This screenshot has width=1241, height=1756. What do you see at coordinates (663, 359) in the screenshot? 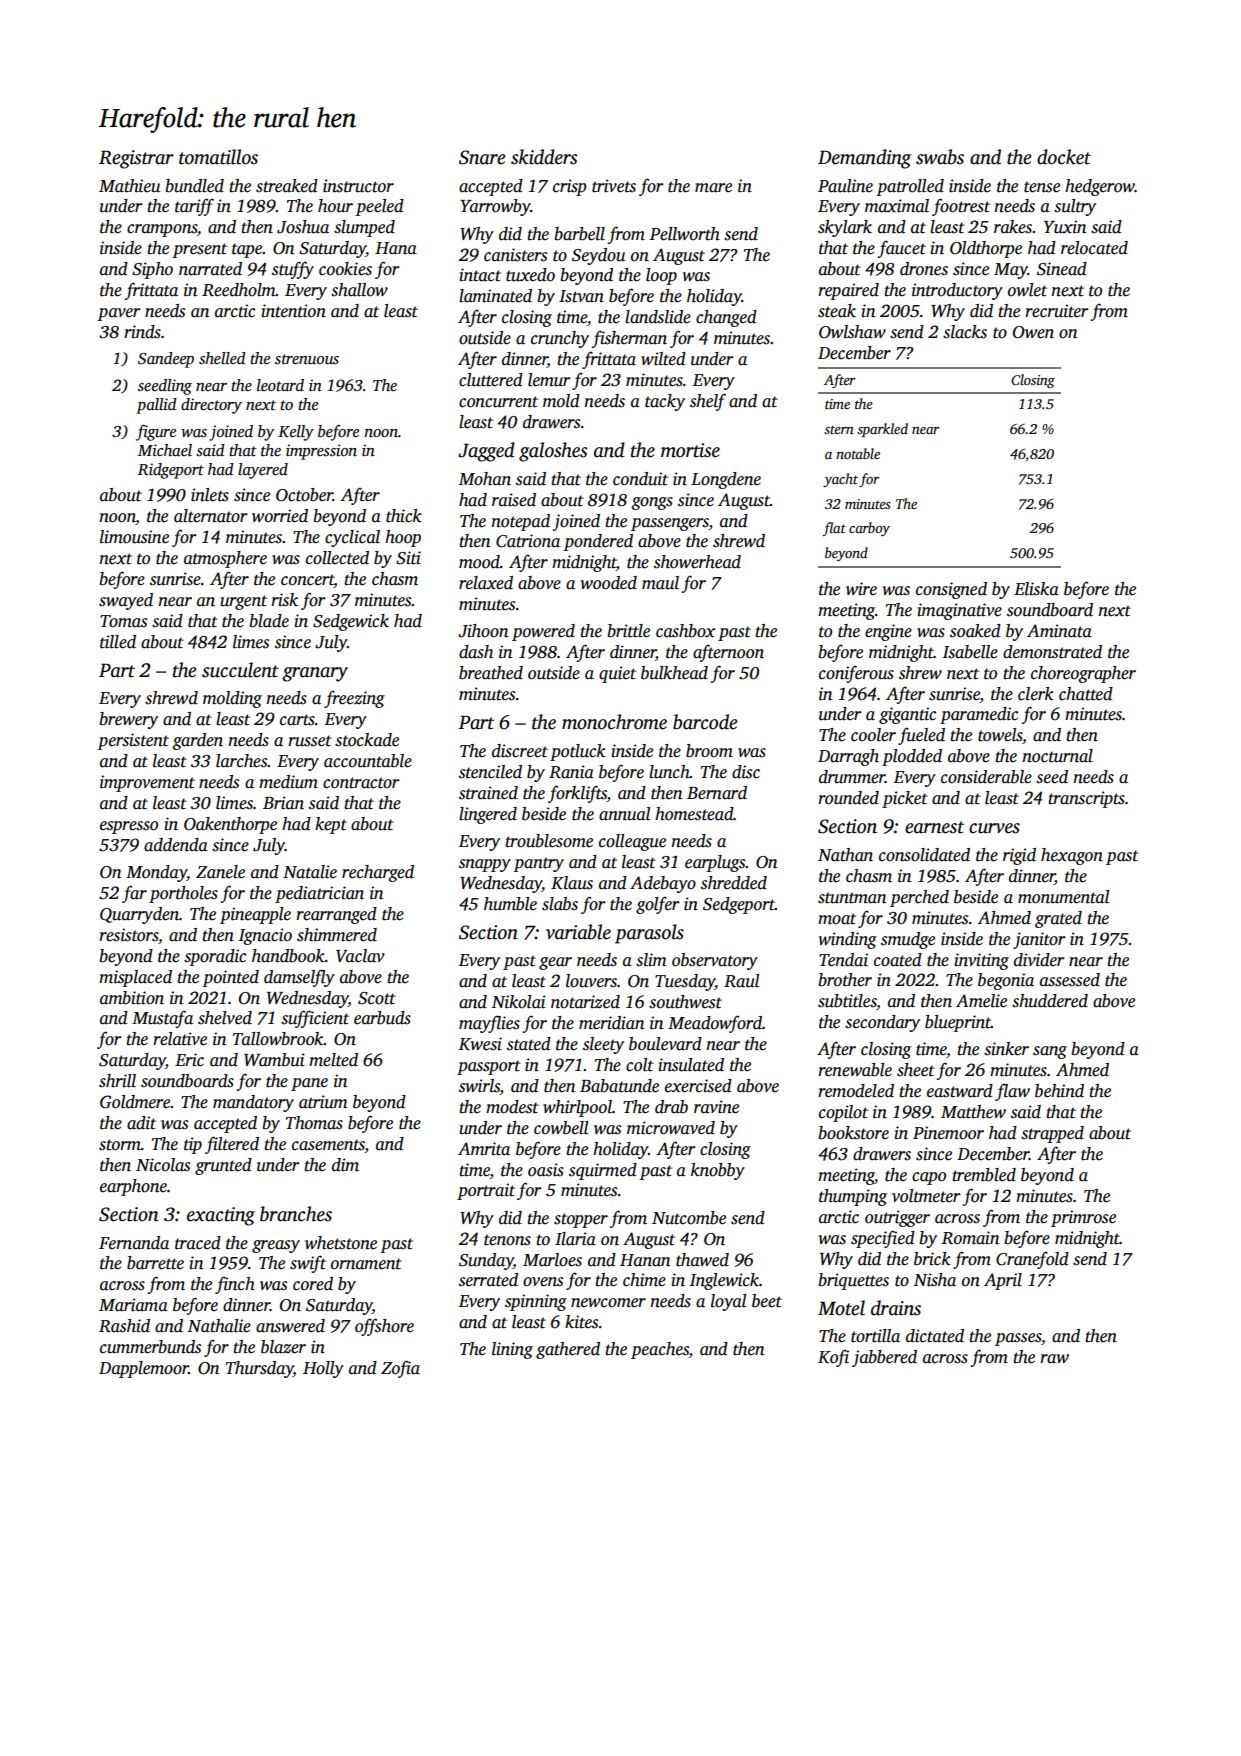
I see `wilted` at bounding box center [663, 359].
